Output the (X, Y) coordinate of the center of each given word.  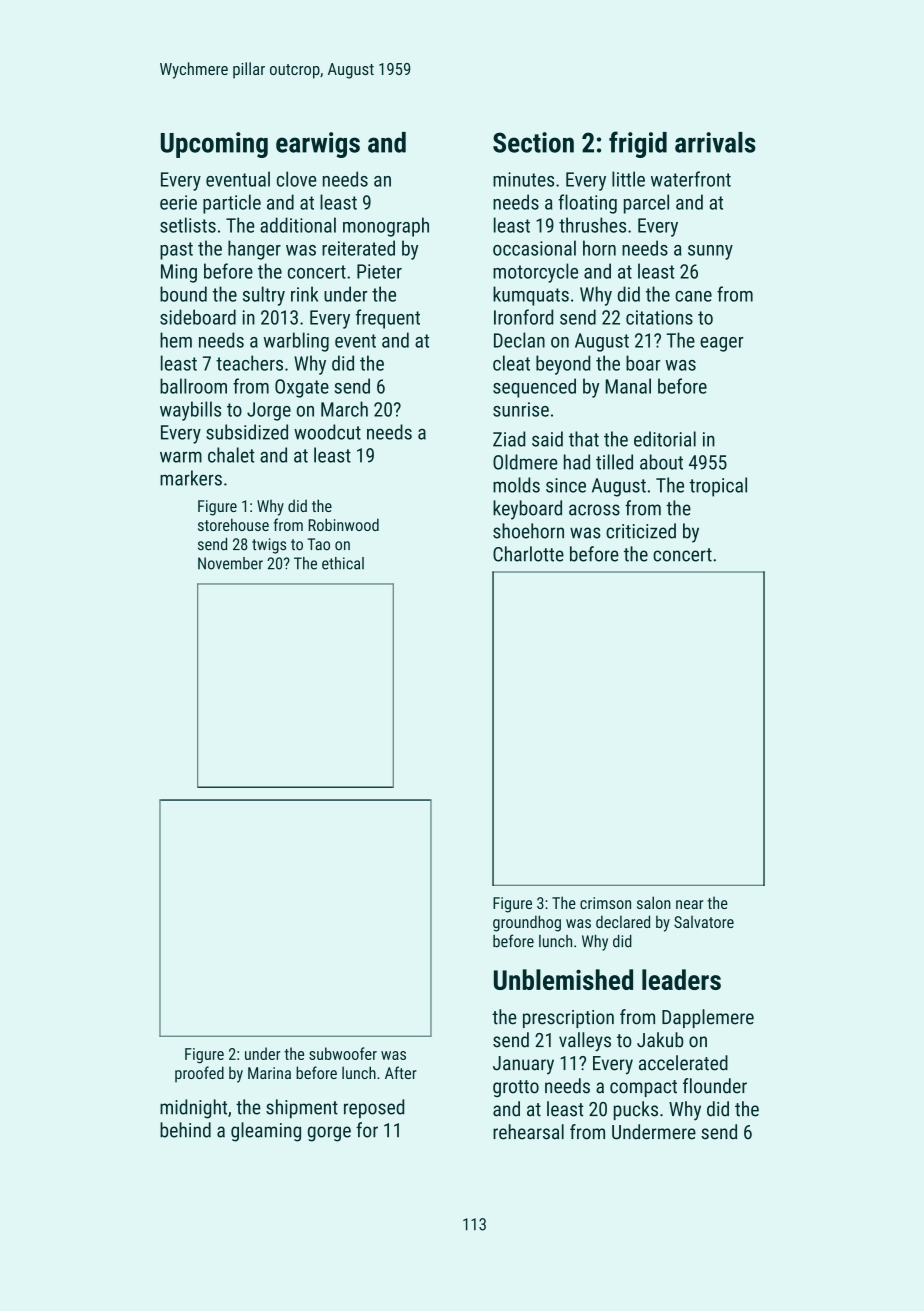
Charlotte (528, 554)
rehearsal (528, 1132)
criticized (641, 531)
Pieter (379, 271)
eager (721, 344)
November (230, 563)
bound (183, 294)
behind (185, 1130)
